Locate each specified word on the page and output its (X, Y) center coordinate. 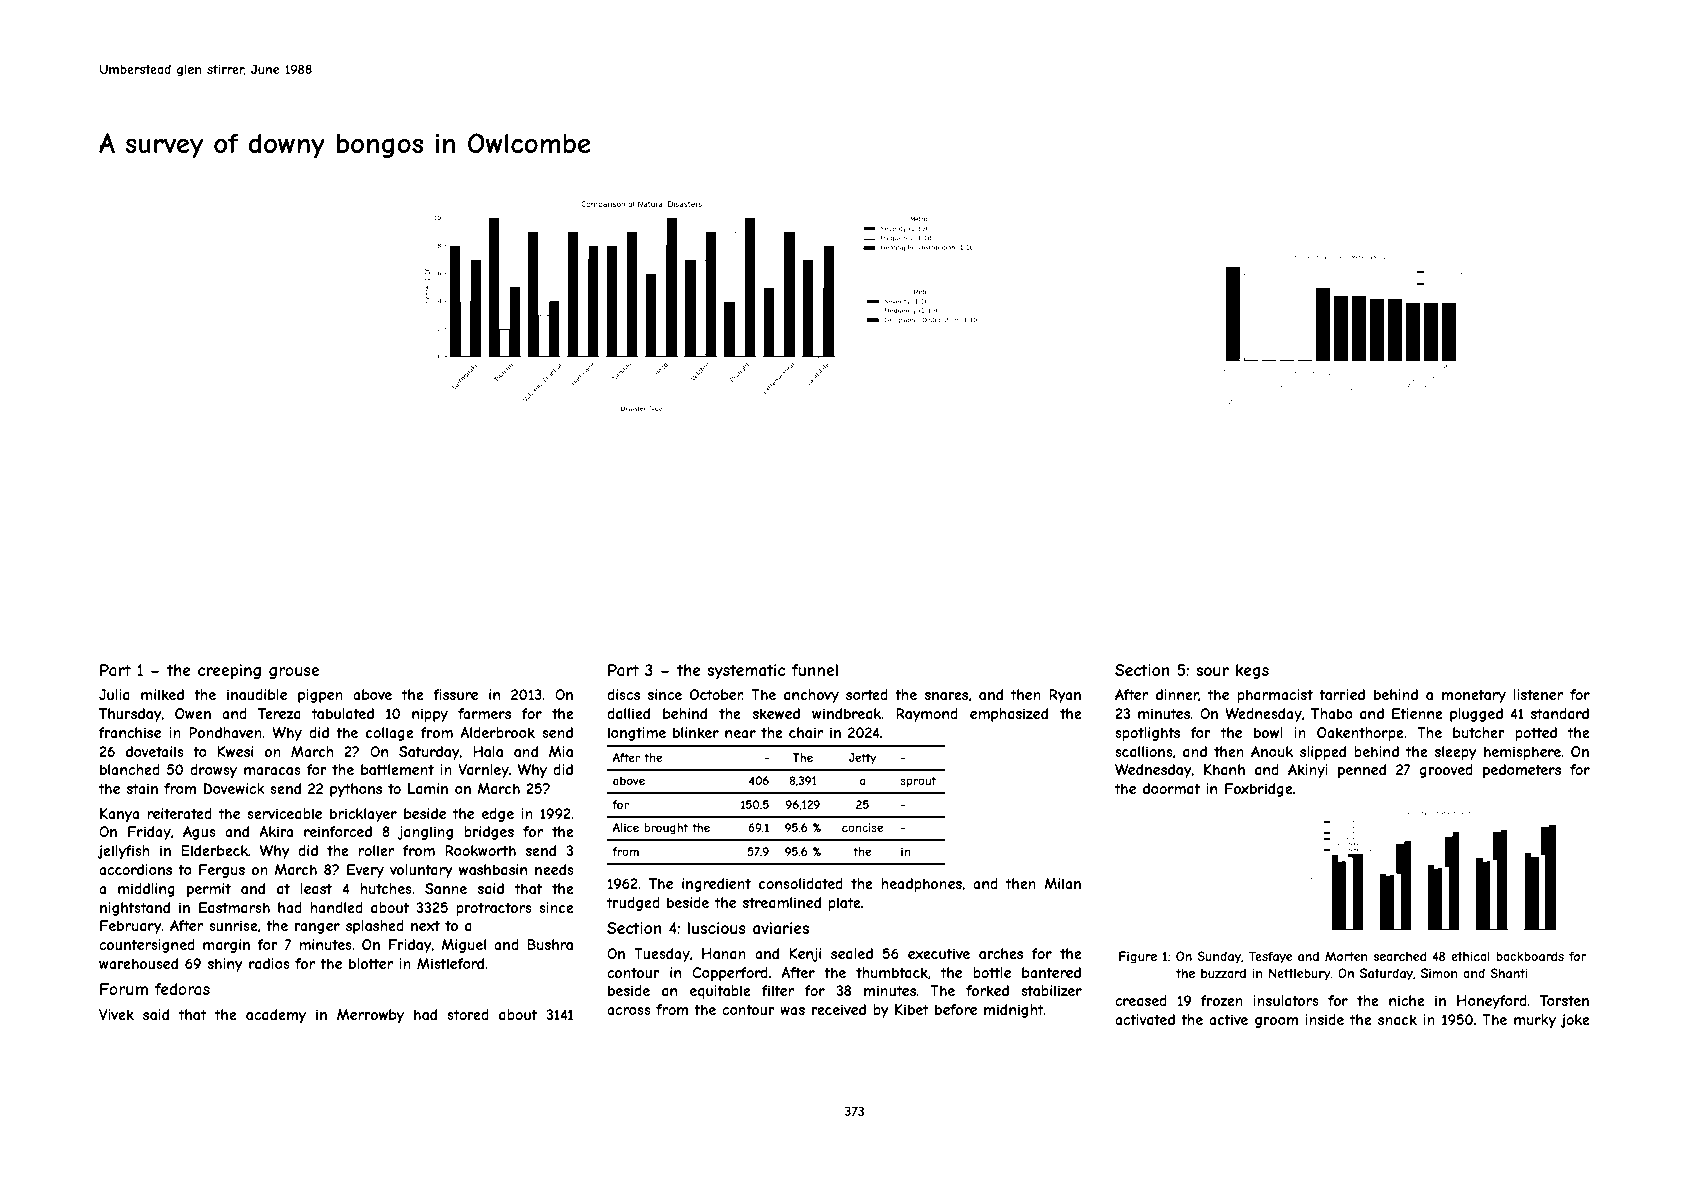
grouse (294, 673)
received (839, 1009)
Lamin (428, 788)
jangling (425, 833)
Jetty (863, 759)
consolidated (801, 883)
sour (1212, 671)
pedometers (1522, 771)
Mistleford (450, 963)
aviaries (781, 928)
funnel (815, 670)
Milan (1063, 883)
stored (468, 1014)
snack (1397, 1019)
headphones (921, 885)
